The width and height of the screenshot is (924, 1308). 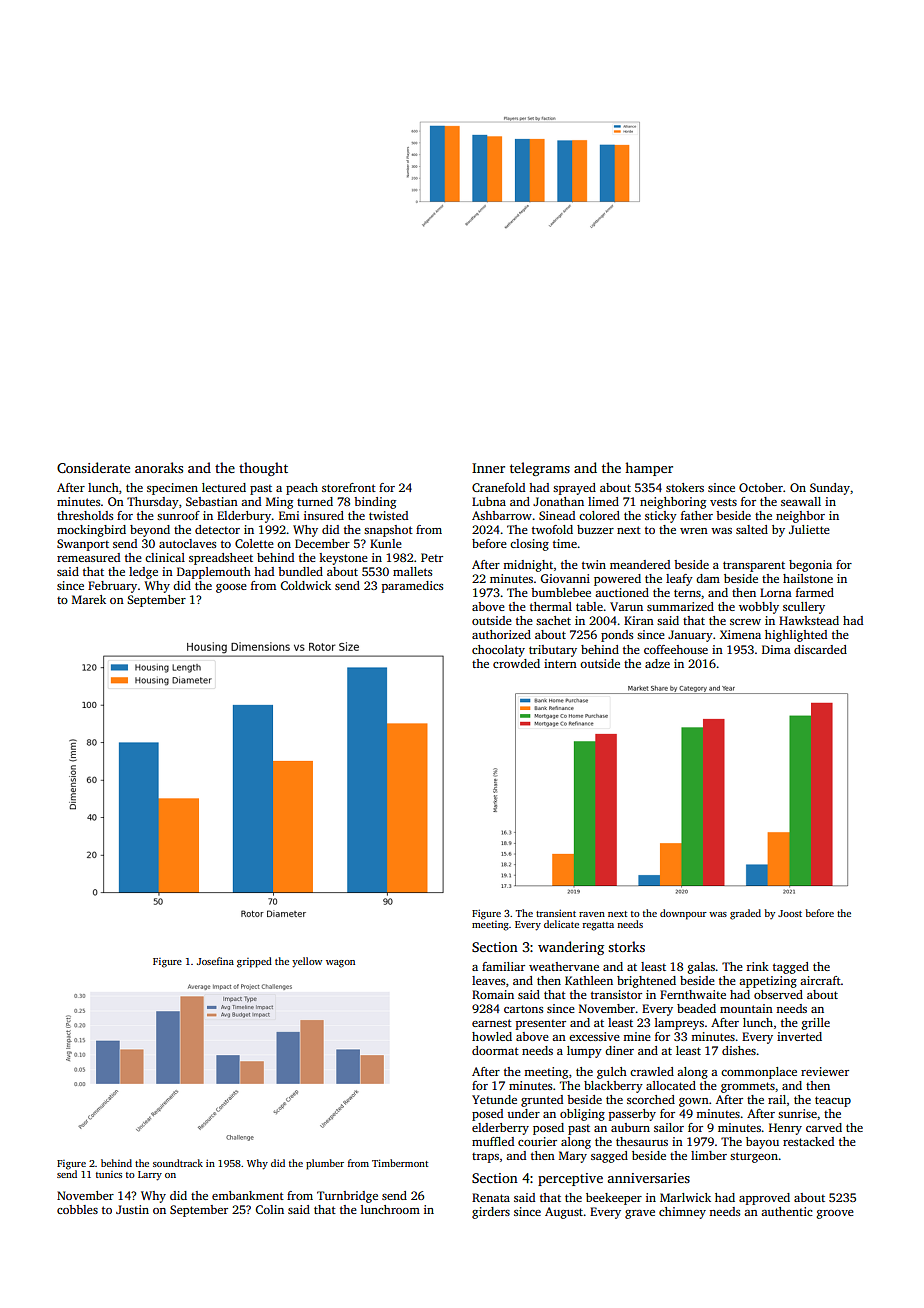 What do you see at coordinates (215, 961) in the screenshot?
I see `Josefina` at bounding box center [215, 961].
